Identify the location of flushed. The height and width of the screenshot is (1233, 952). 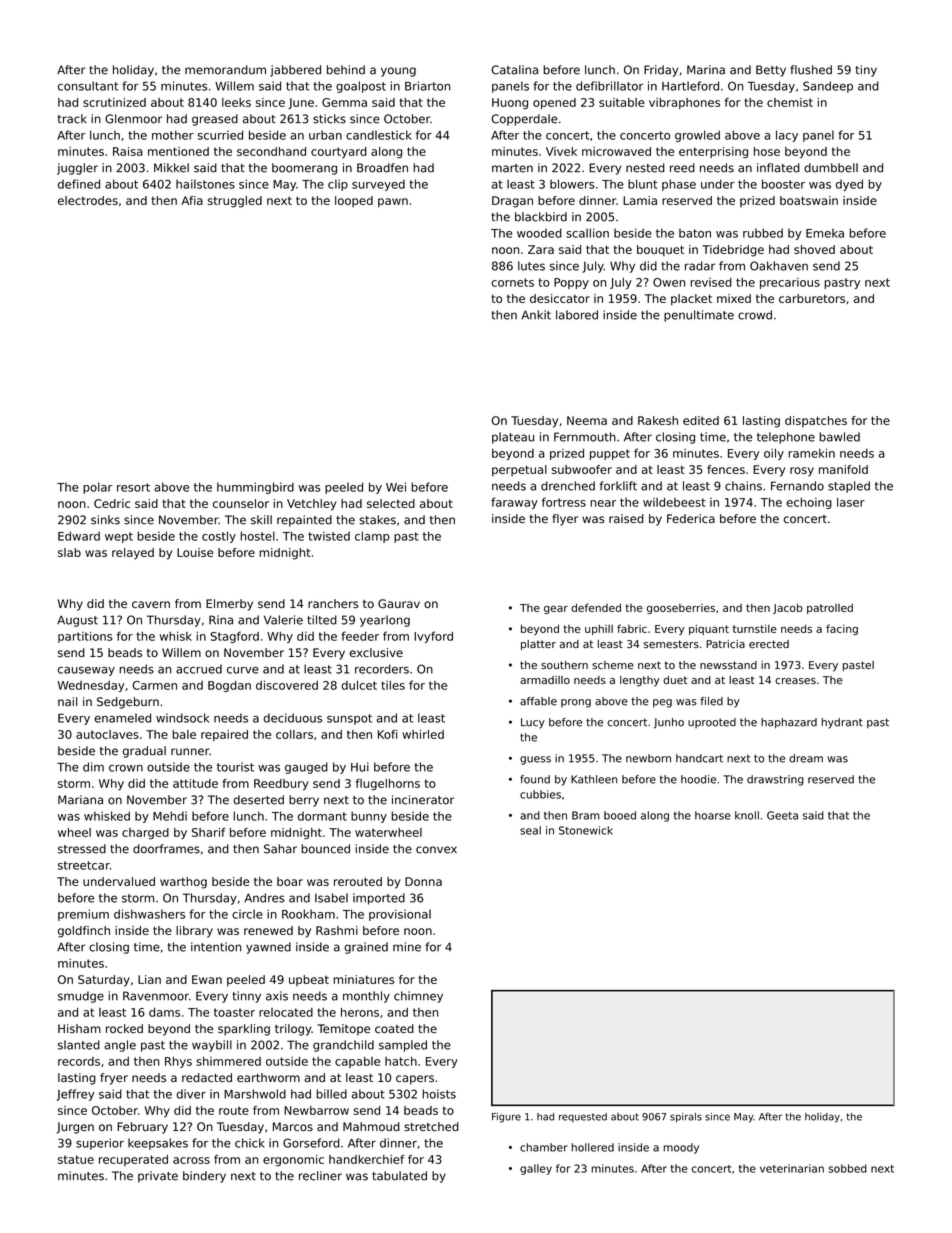
(811, 70).
